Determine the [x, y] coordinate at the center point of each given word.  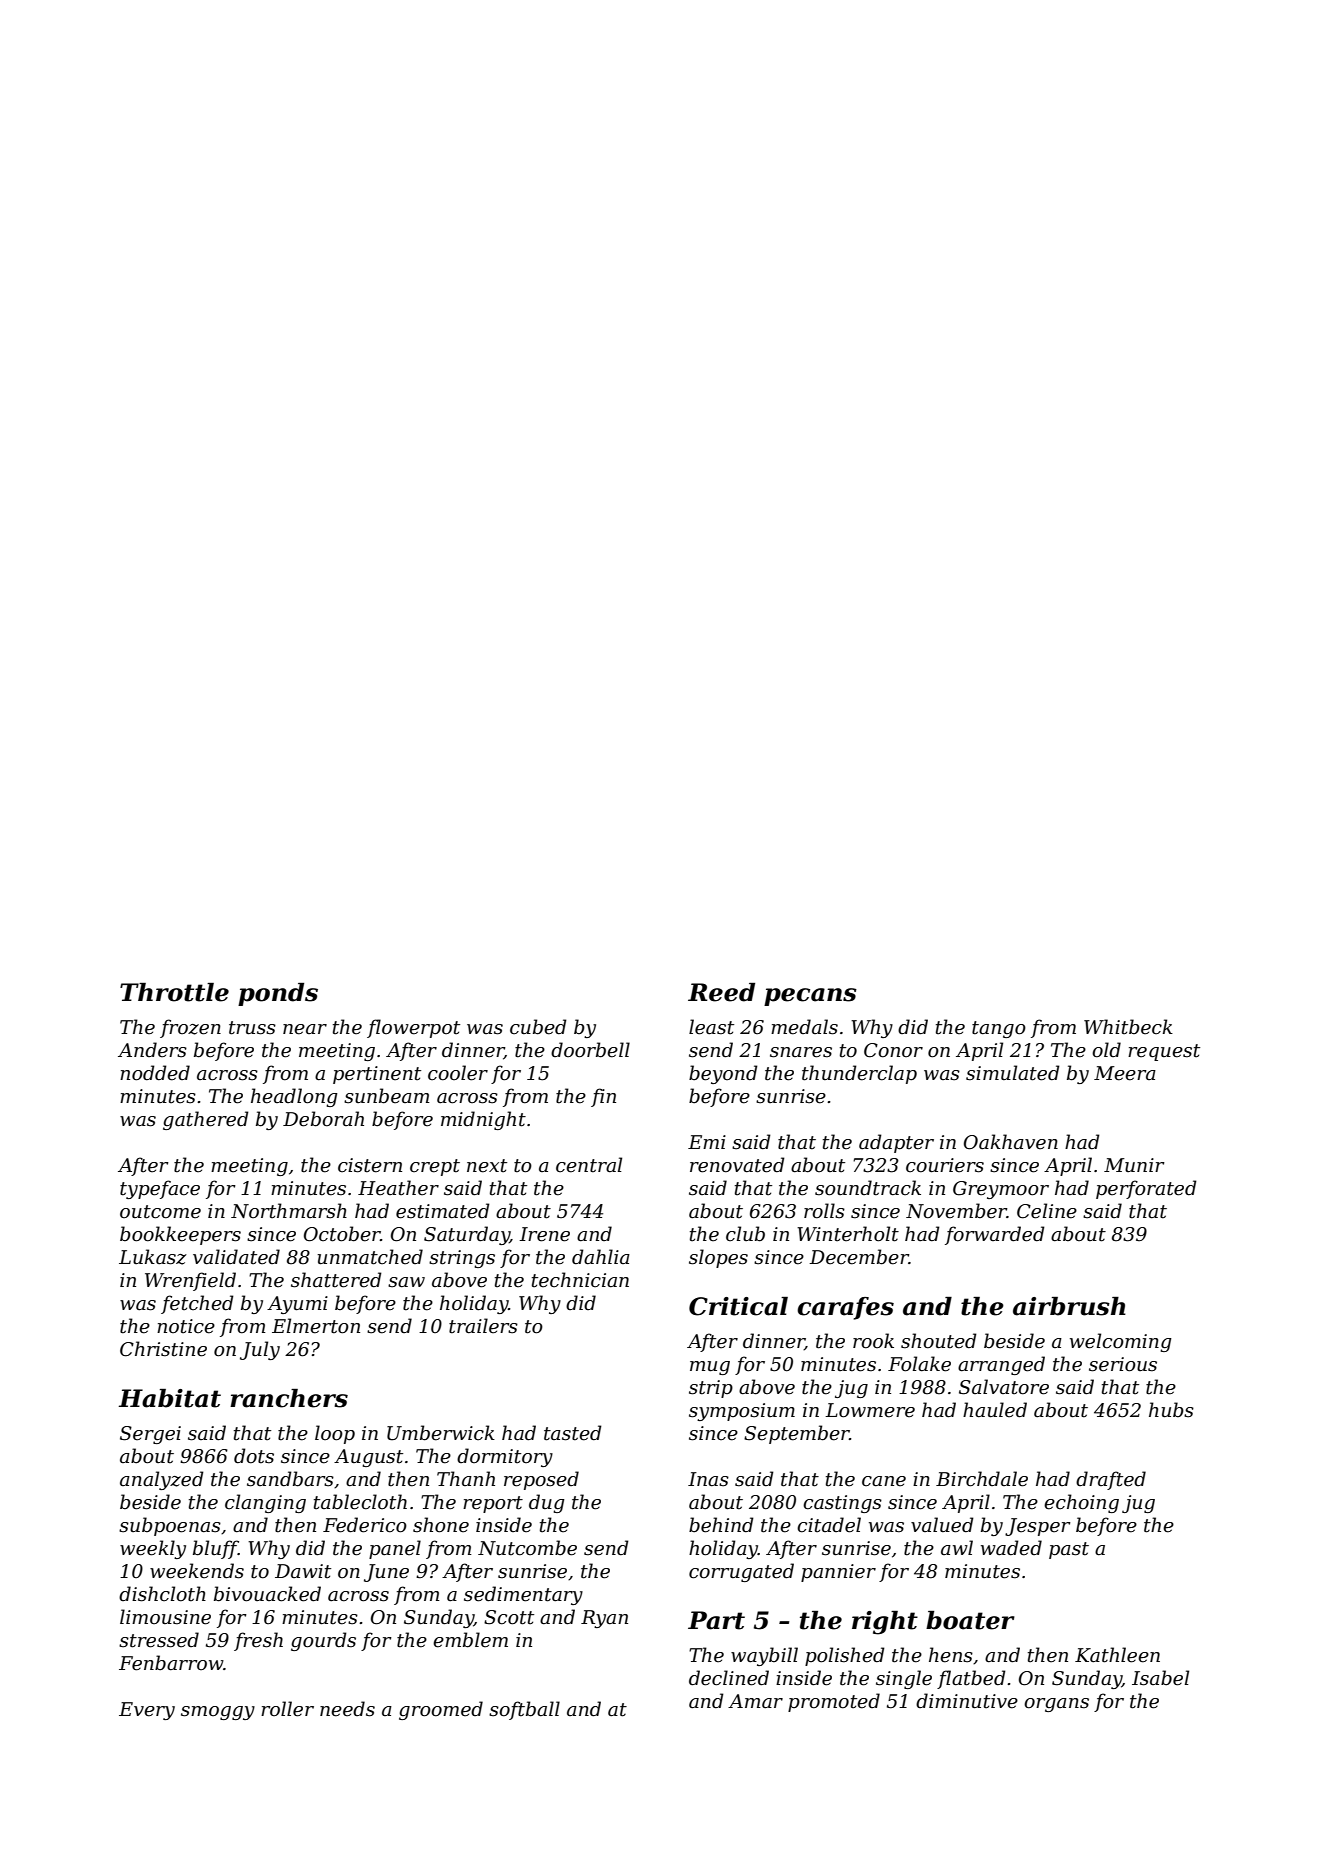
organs [1056, 1705]
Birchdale [982, 1479]
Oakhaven [1011, 1142]
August [368, 1458]
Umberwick [441, 1433]
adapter [896, 1143]
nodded [155, 1073]
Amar [755, 1701]
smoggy [218, 1713]
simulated [1013, 1073]
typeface [160, 1189]
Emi [707, 1142]
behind [721, 1525]
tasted [573, 1433]
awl [957, 1547]
